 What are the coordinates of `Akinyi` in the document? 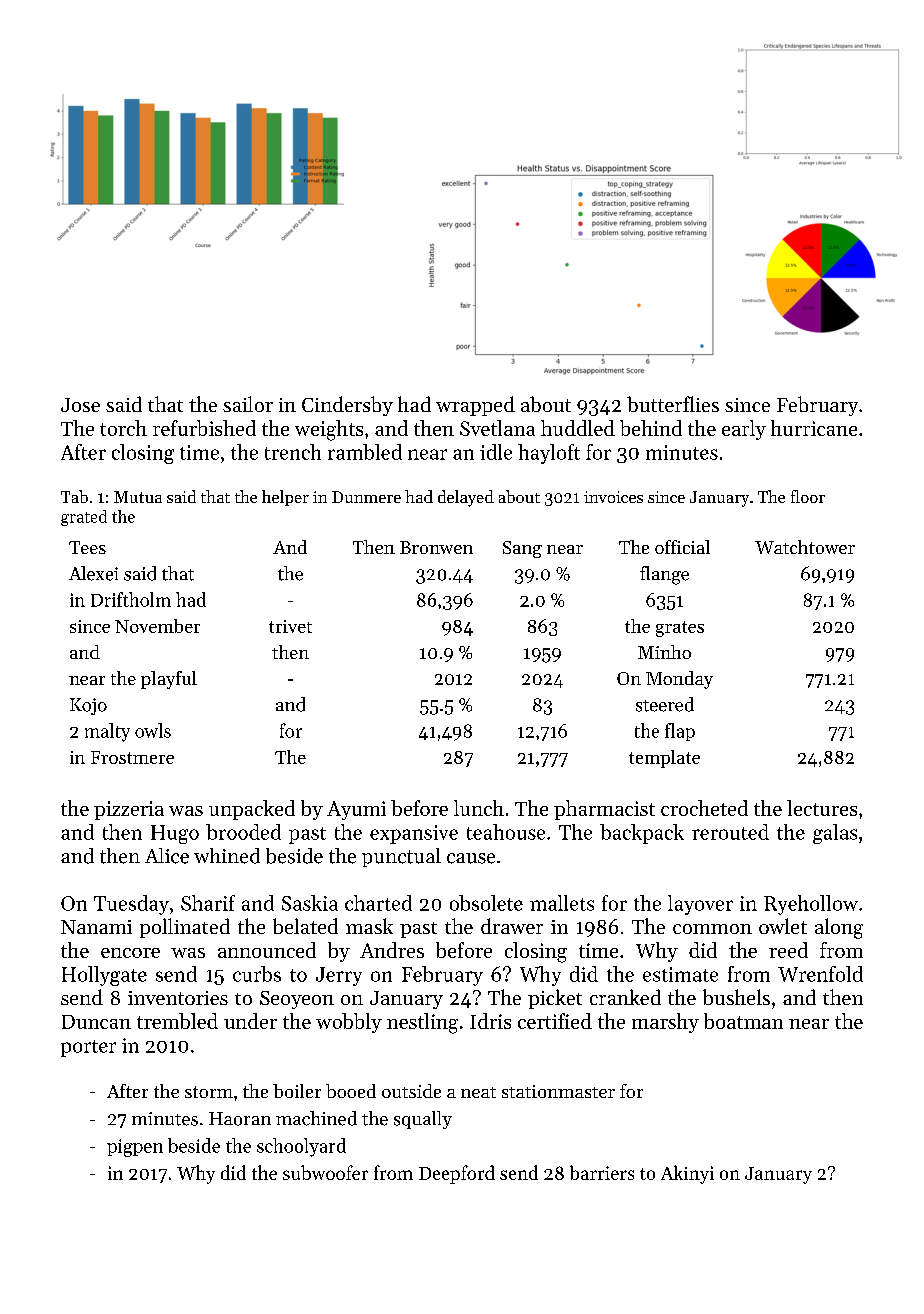 It's located at (687, 1174).
